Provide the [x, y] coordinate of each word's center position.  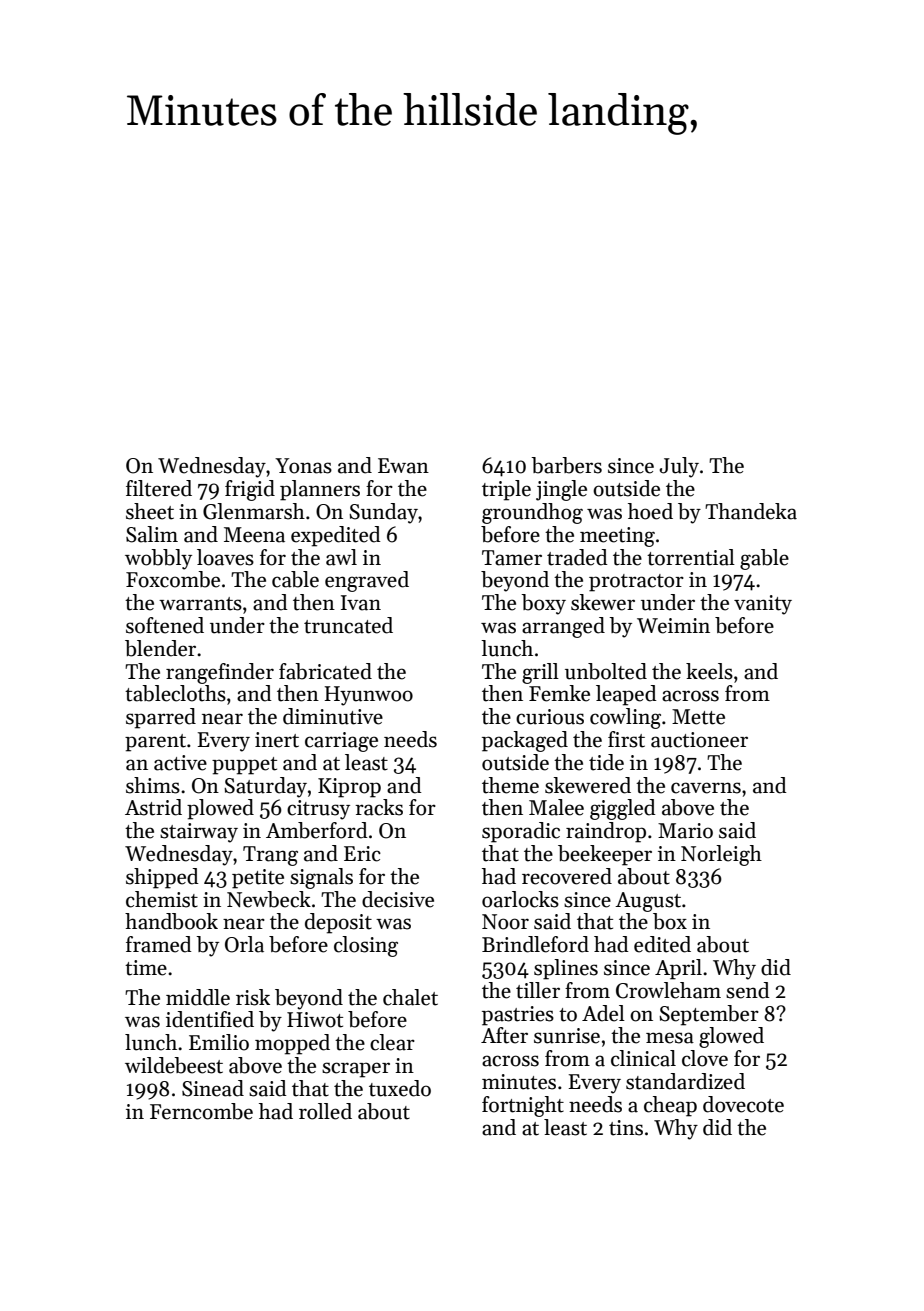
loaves [225, 557]
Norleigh [721, 855]
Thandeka [751, 511]
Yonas [303, 466]
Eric [362, 854]
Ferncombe [201, 1111]
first [626, 739]
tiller [538, 990]
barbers [566, 465]
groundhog [532, 513]
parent [155, 743]
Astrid [153, 807]
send [748, 990]
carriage [341, 742]
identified [210, 1019]
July [679, 467]
